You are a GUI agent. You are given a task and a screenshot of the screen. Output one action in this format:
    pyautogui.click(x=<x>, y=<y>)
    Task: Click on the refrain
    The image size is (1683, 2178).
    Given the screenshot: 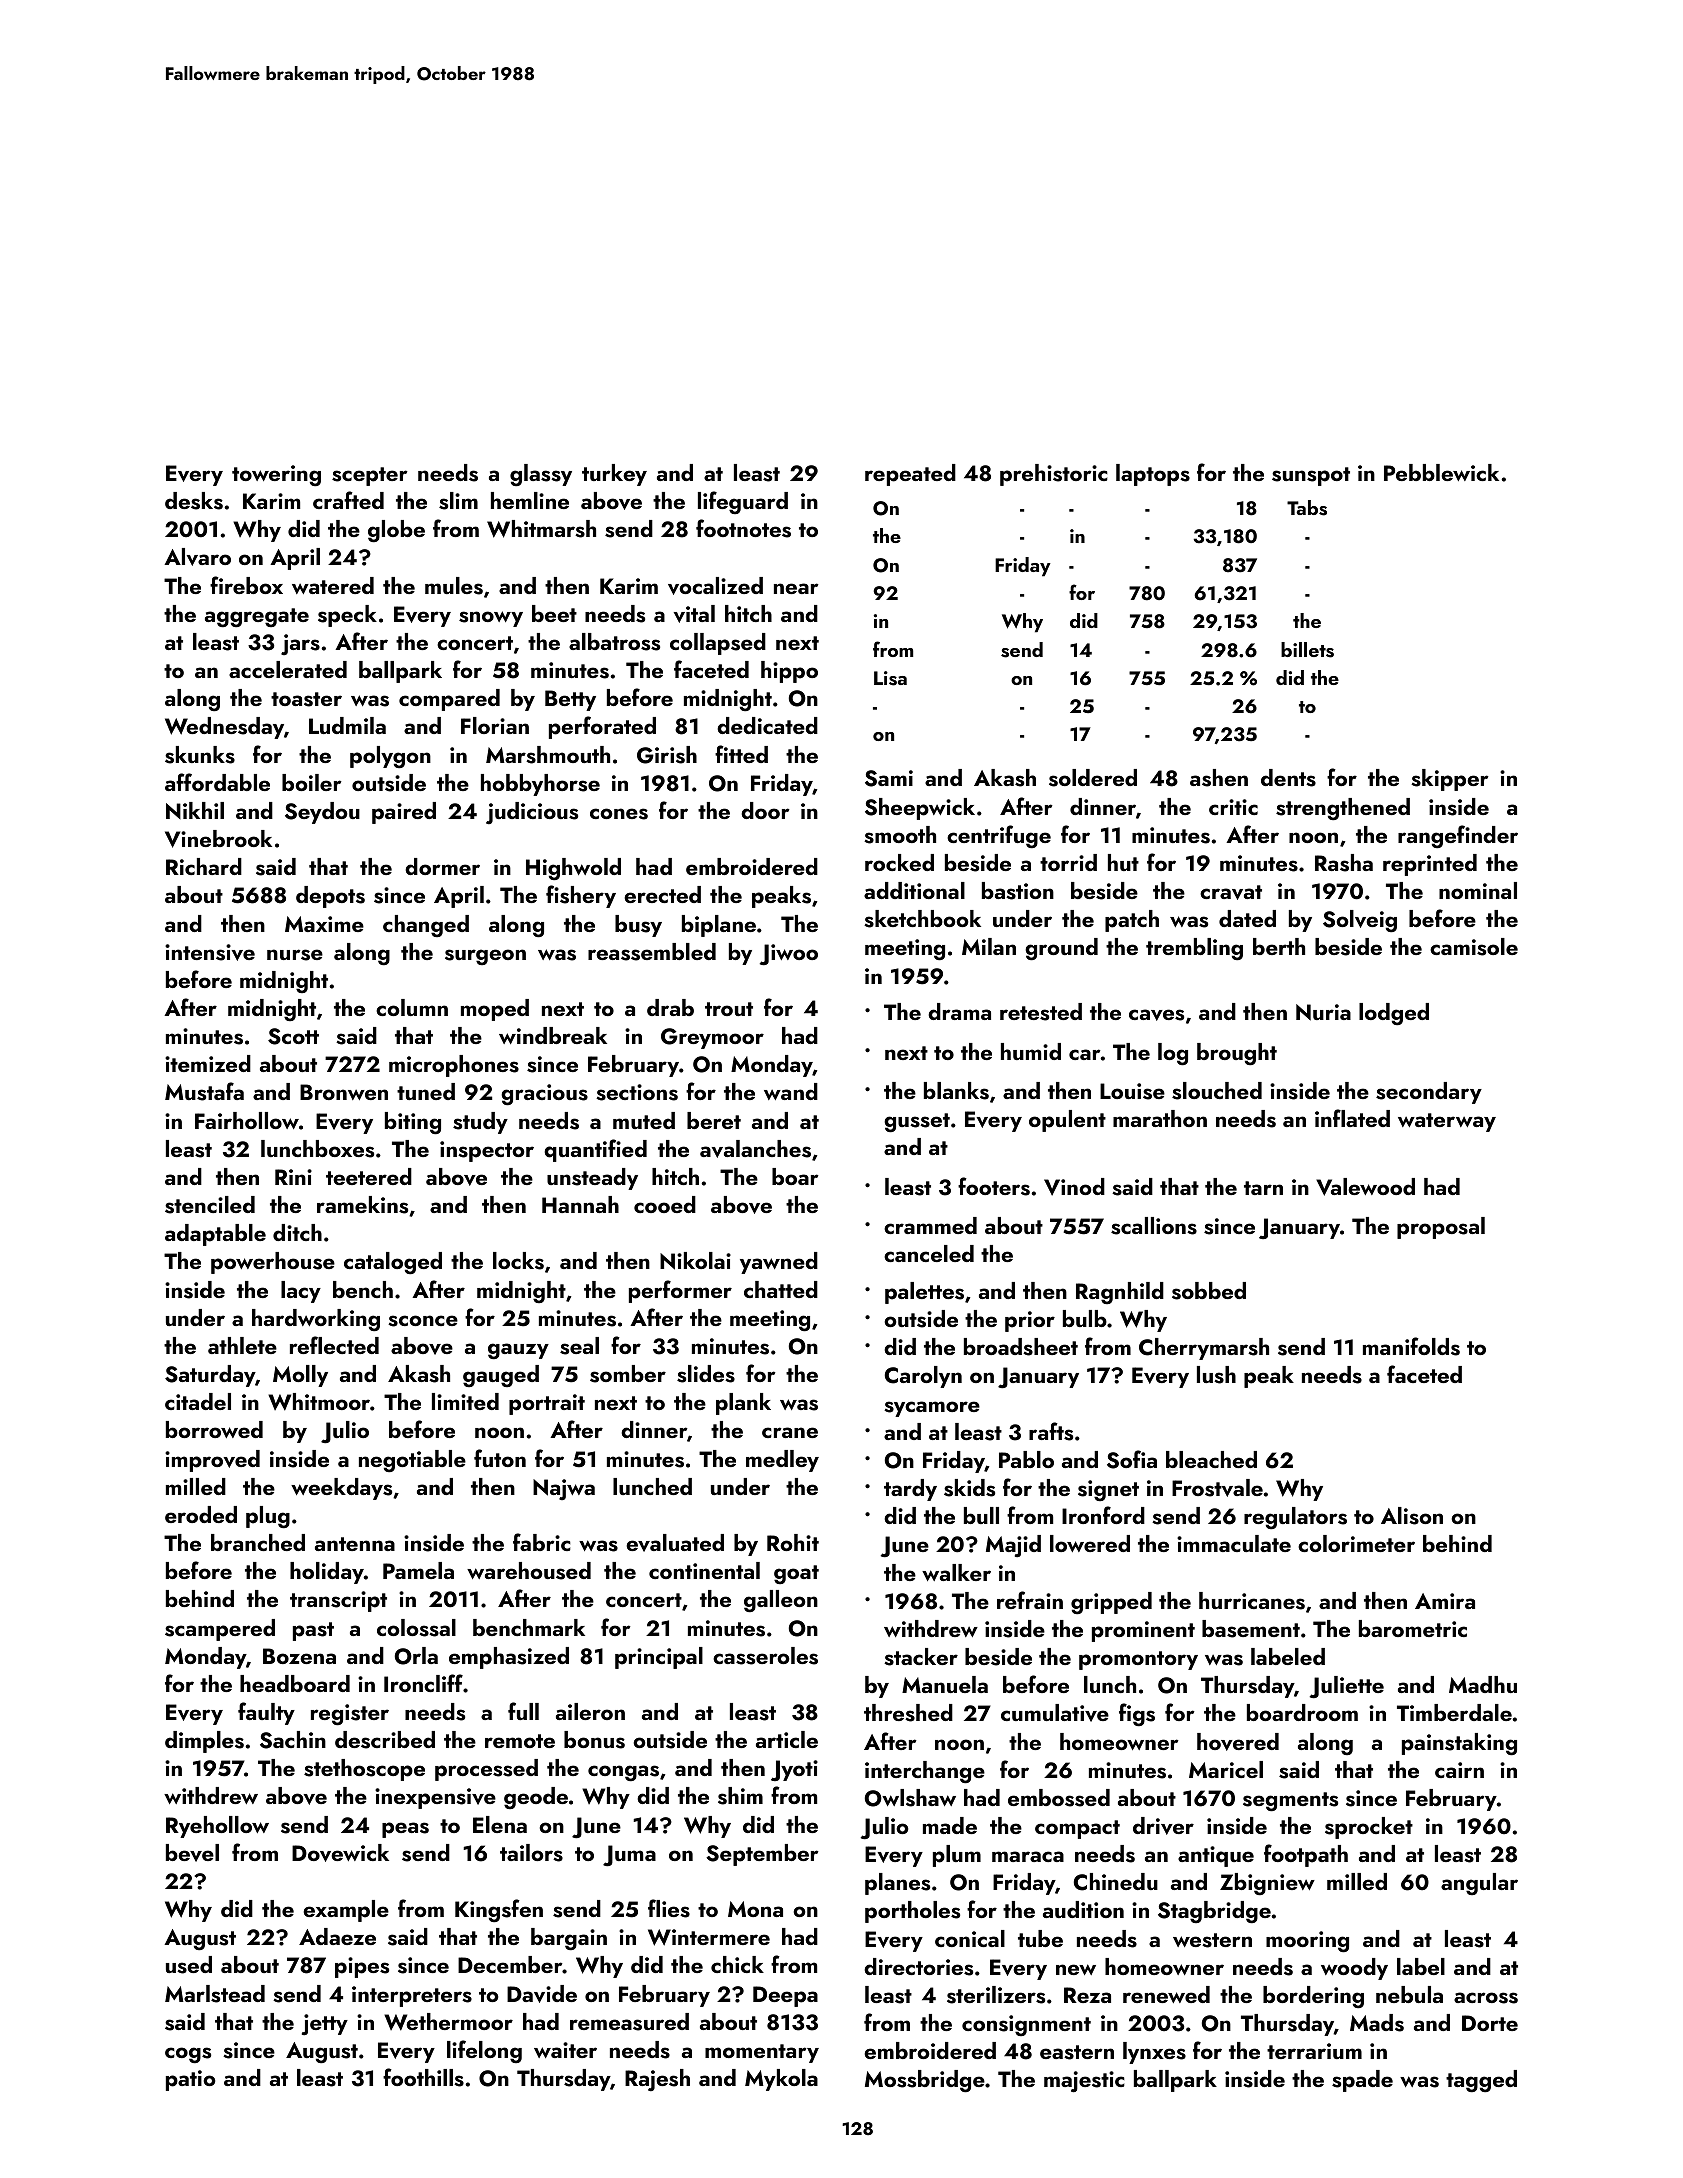 What is the action you would take?
    pyautogui.click(x=1030, y=1600)
